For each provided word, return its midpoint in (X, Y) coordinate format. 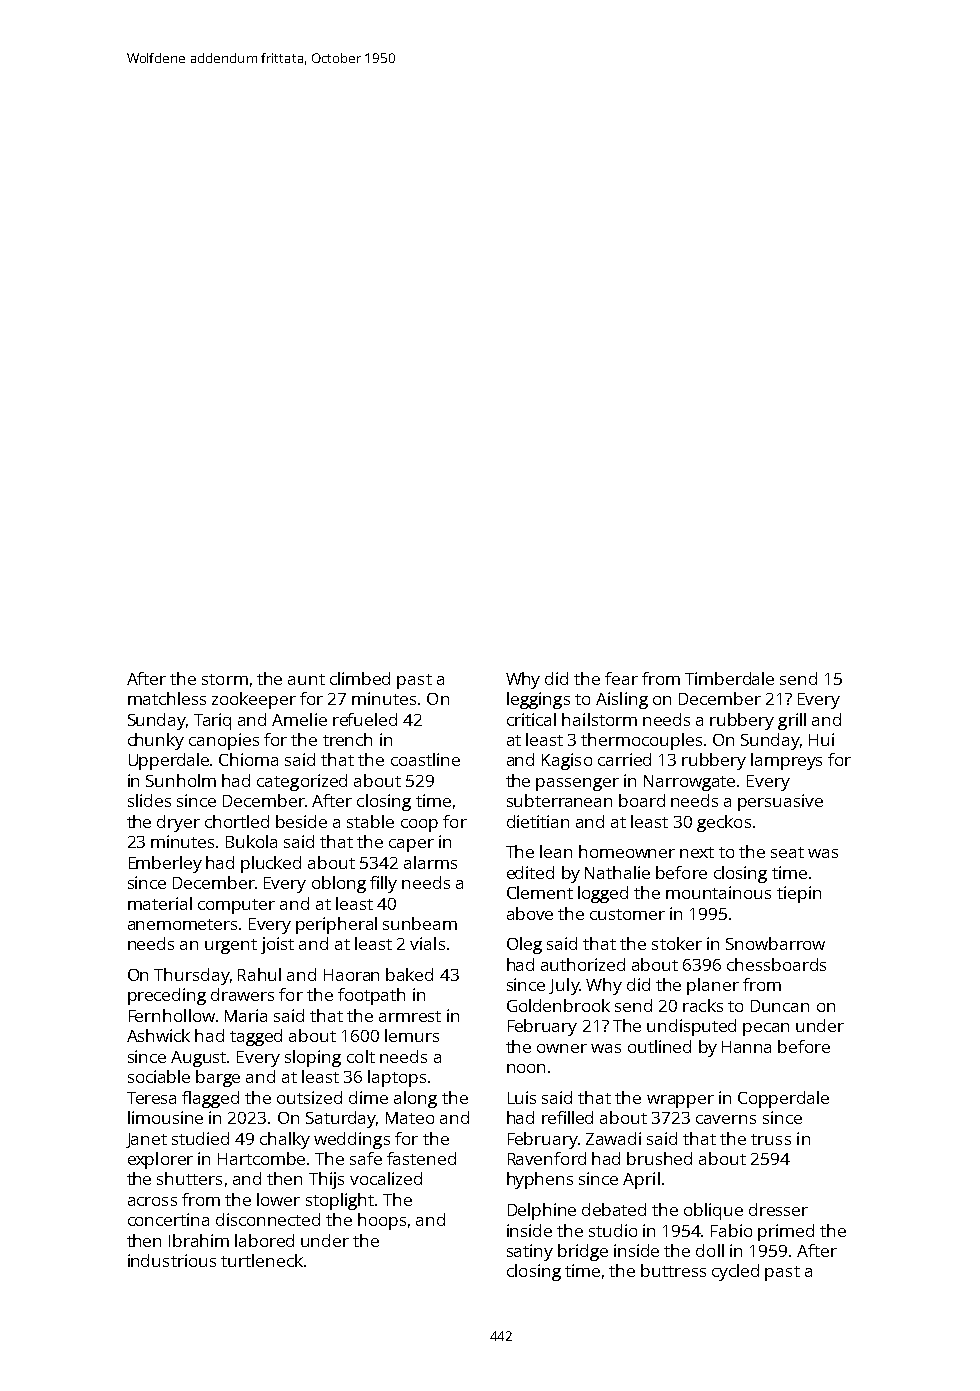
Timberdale (729, 678)
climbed (360, 678)
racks (703, 1005)
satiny (530, 1252)
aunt (306, 679)
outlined (659, 1046)
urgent (231, 946)
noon (526, 1068)
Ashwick (158, 1035)
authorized (583, 964)
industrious (172, 1260)
